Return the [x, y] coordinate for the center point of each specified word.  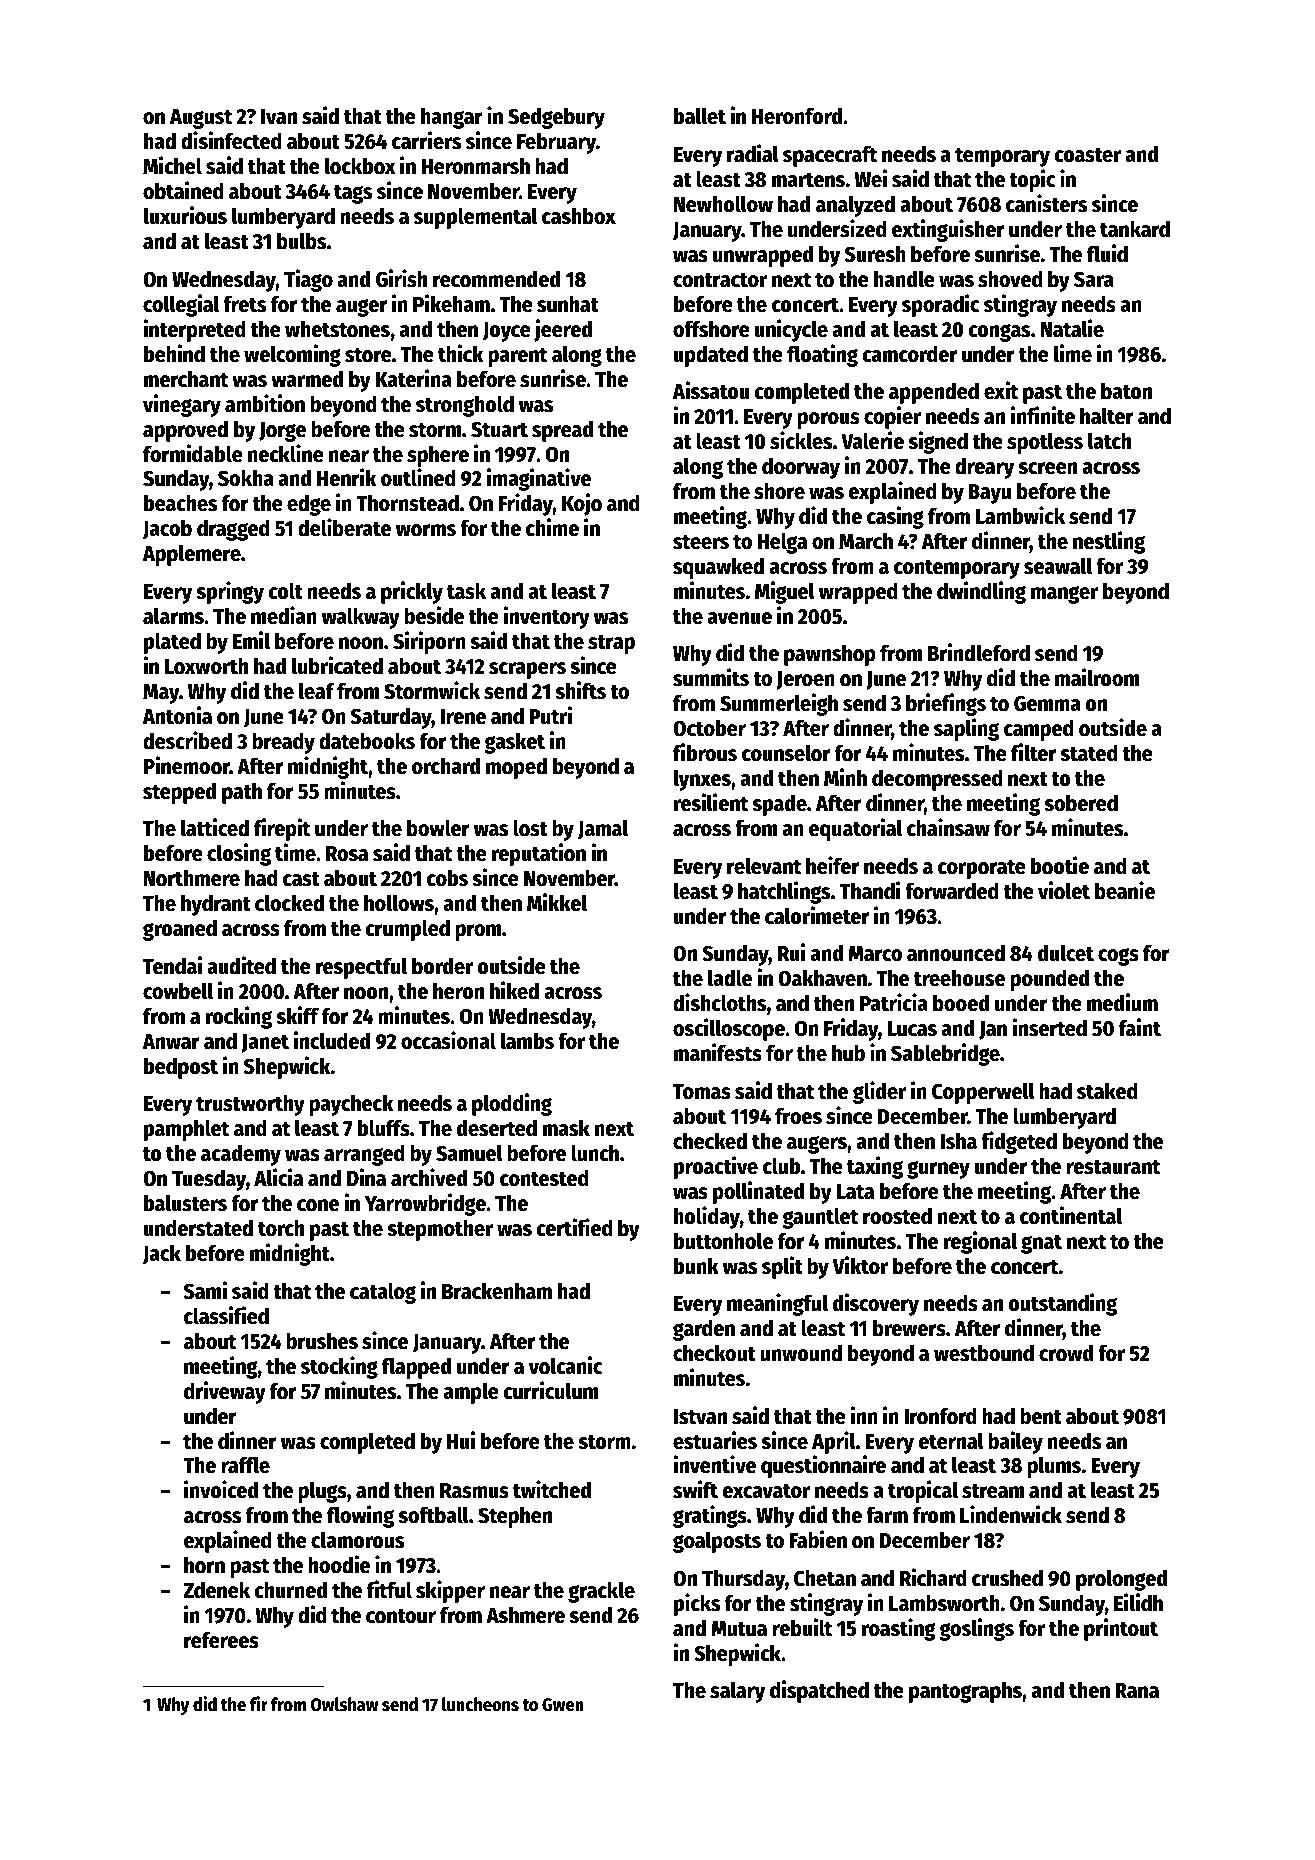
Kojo [582, 504]
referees [221, 1640]
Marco [875, 954]
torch [281, 1228]
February [556, 143]
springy [230, 592]
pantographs [965, 1692]
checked [710, 1141]
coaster [1087, 155]
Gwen [563, 1705]
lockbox [360, 166]
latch [1109, 441]
